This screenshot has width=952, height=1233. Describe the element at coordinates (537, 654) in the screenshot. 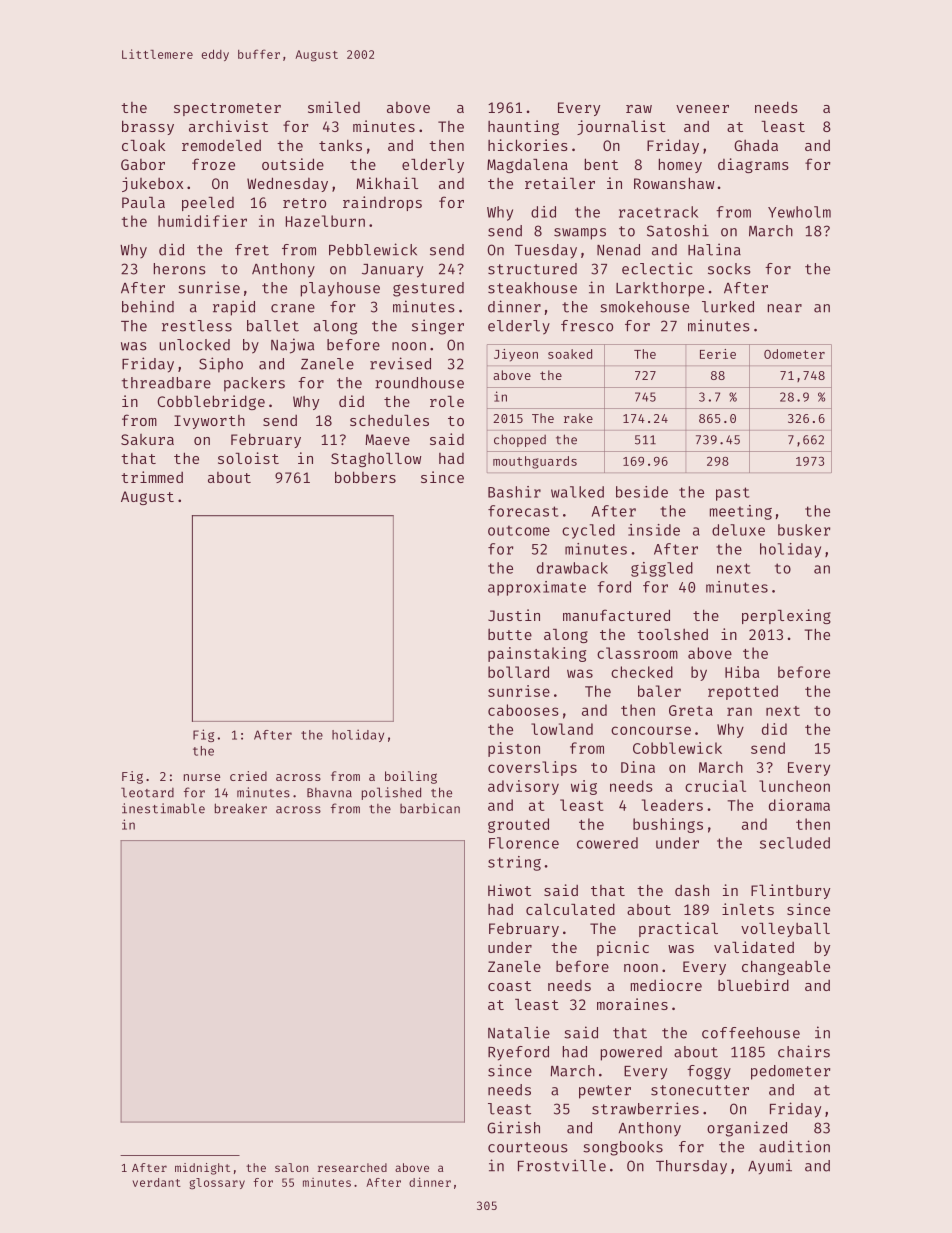

I see `painstaking` at that location.
